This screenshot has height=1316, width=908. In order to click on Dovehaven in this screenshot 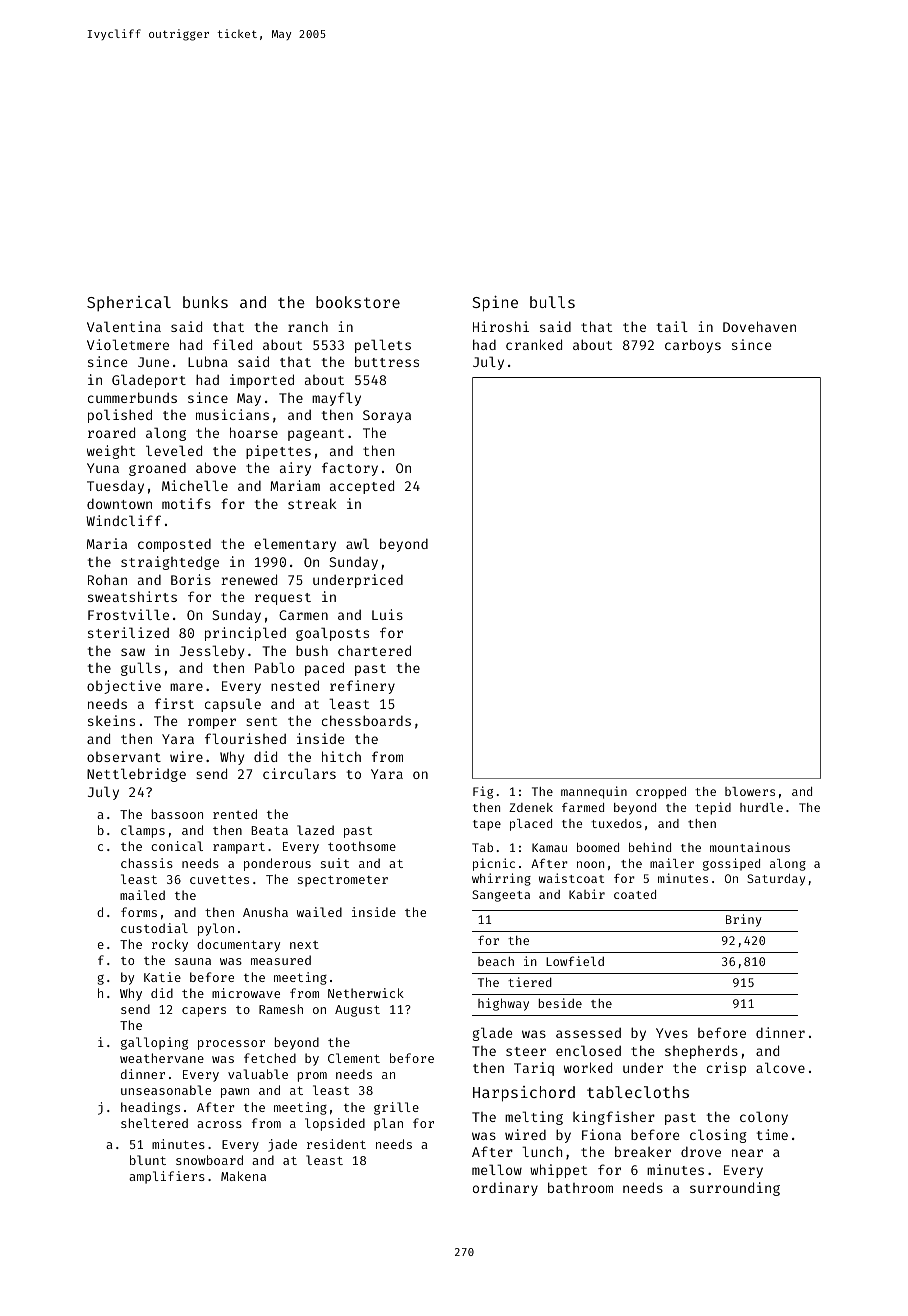, I will do `click(759, 326)`.
